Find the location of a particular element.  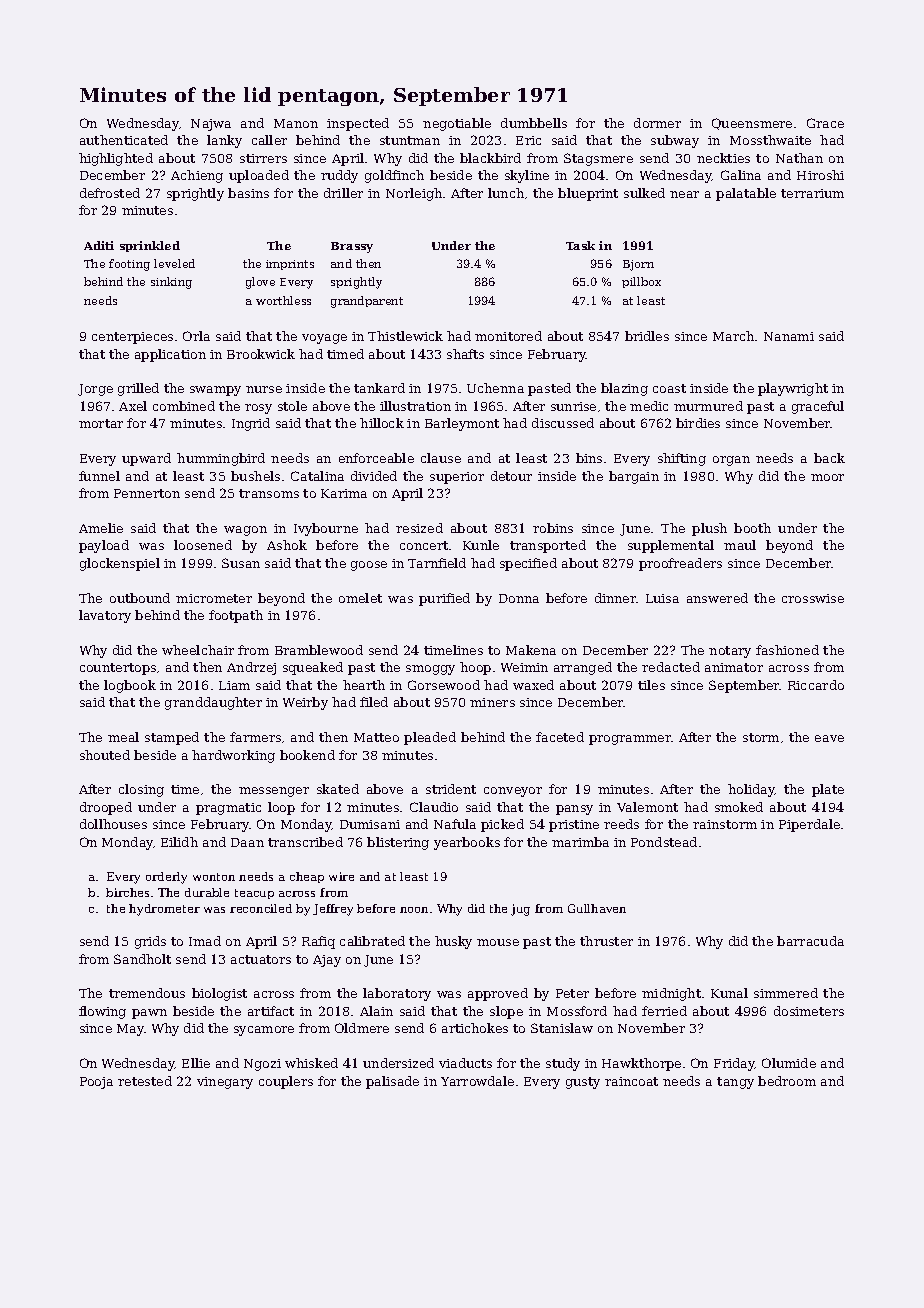

Task is located at coordinates (580, 245).
